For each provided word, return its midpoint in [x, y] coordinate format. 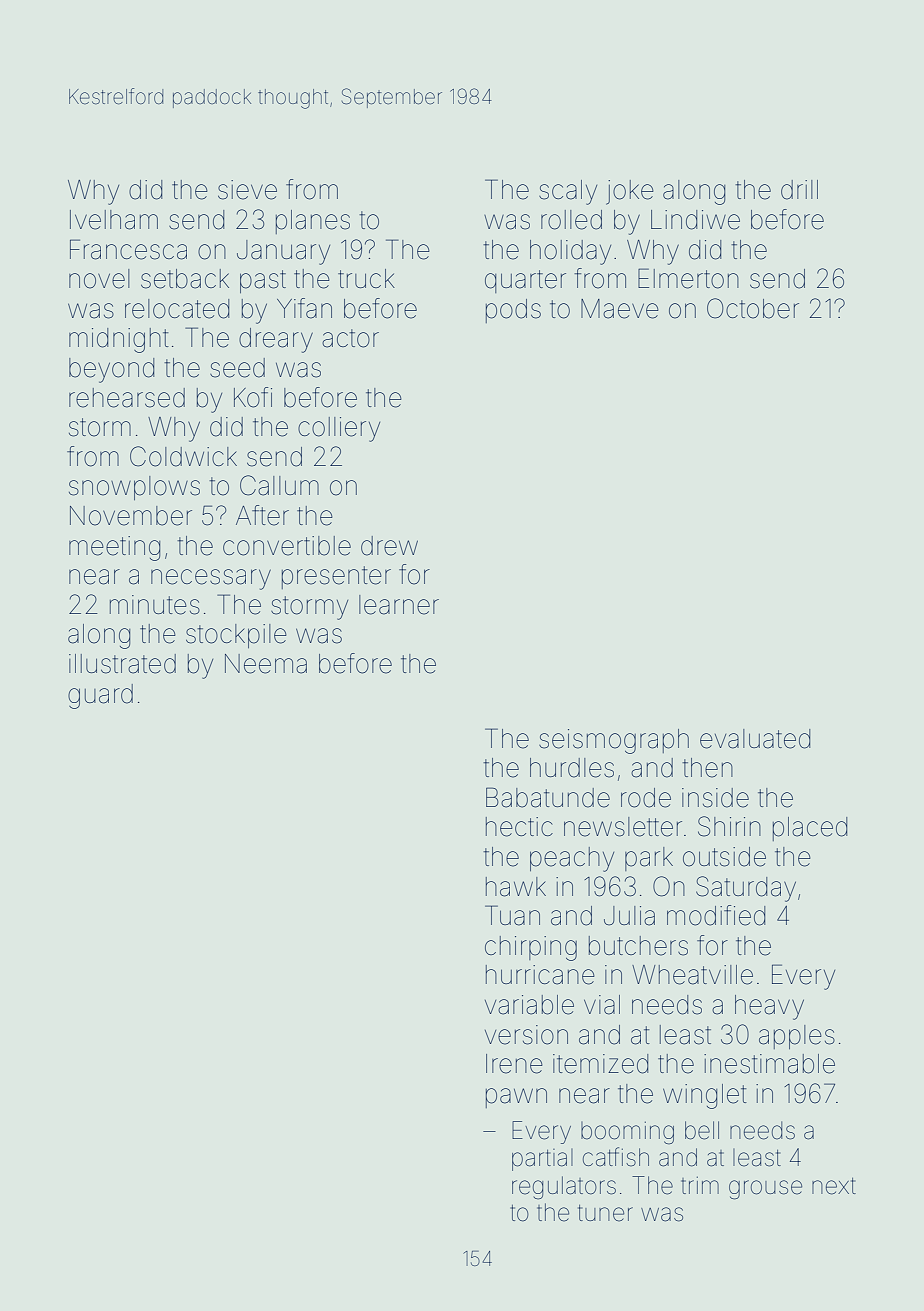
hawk [516, 887]
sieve [247, 190]
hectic [519, 827]
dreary [276, 340]
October [753, 308]
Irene [514, 1064]
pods [513, 311]
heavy [769, 1007]
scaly [568, 192]
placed [810, 829]
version [526, 1035]
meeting [114, 548]
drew [389, 546]
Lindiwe [695, 220]
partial [542, 1160]
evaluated [755, 739]
